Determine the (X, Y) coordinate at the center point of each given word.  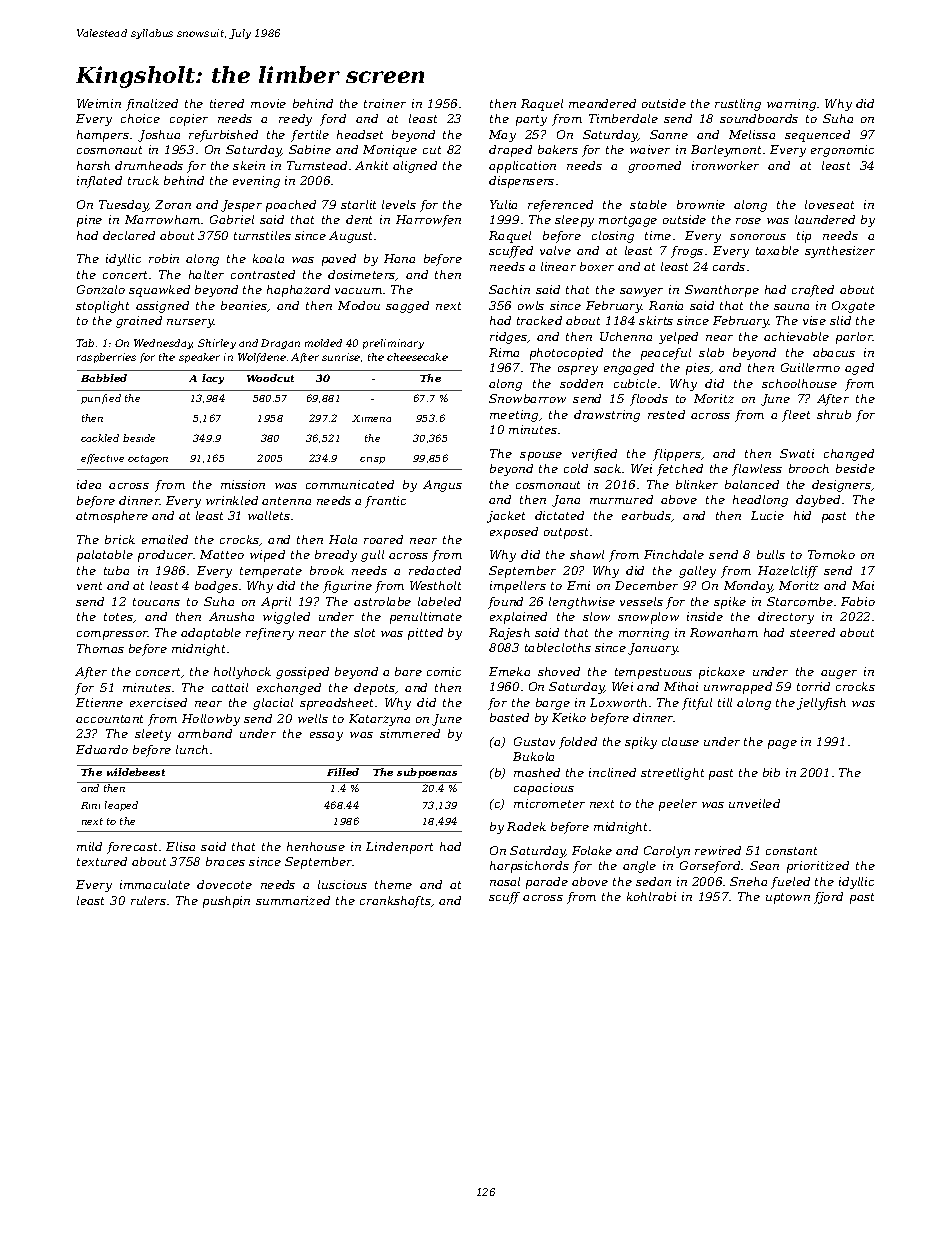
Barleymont (726, 151)
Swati (797, 453)
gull (372, 556)
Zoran (173, 204)
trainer (385, 103)
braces (225, 861)
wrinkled (232, 500)
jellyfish (821, 704)
